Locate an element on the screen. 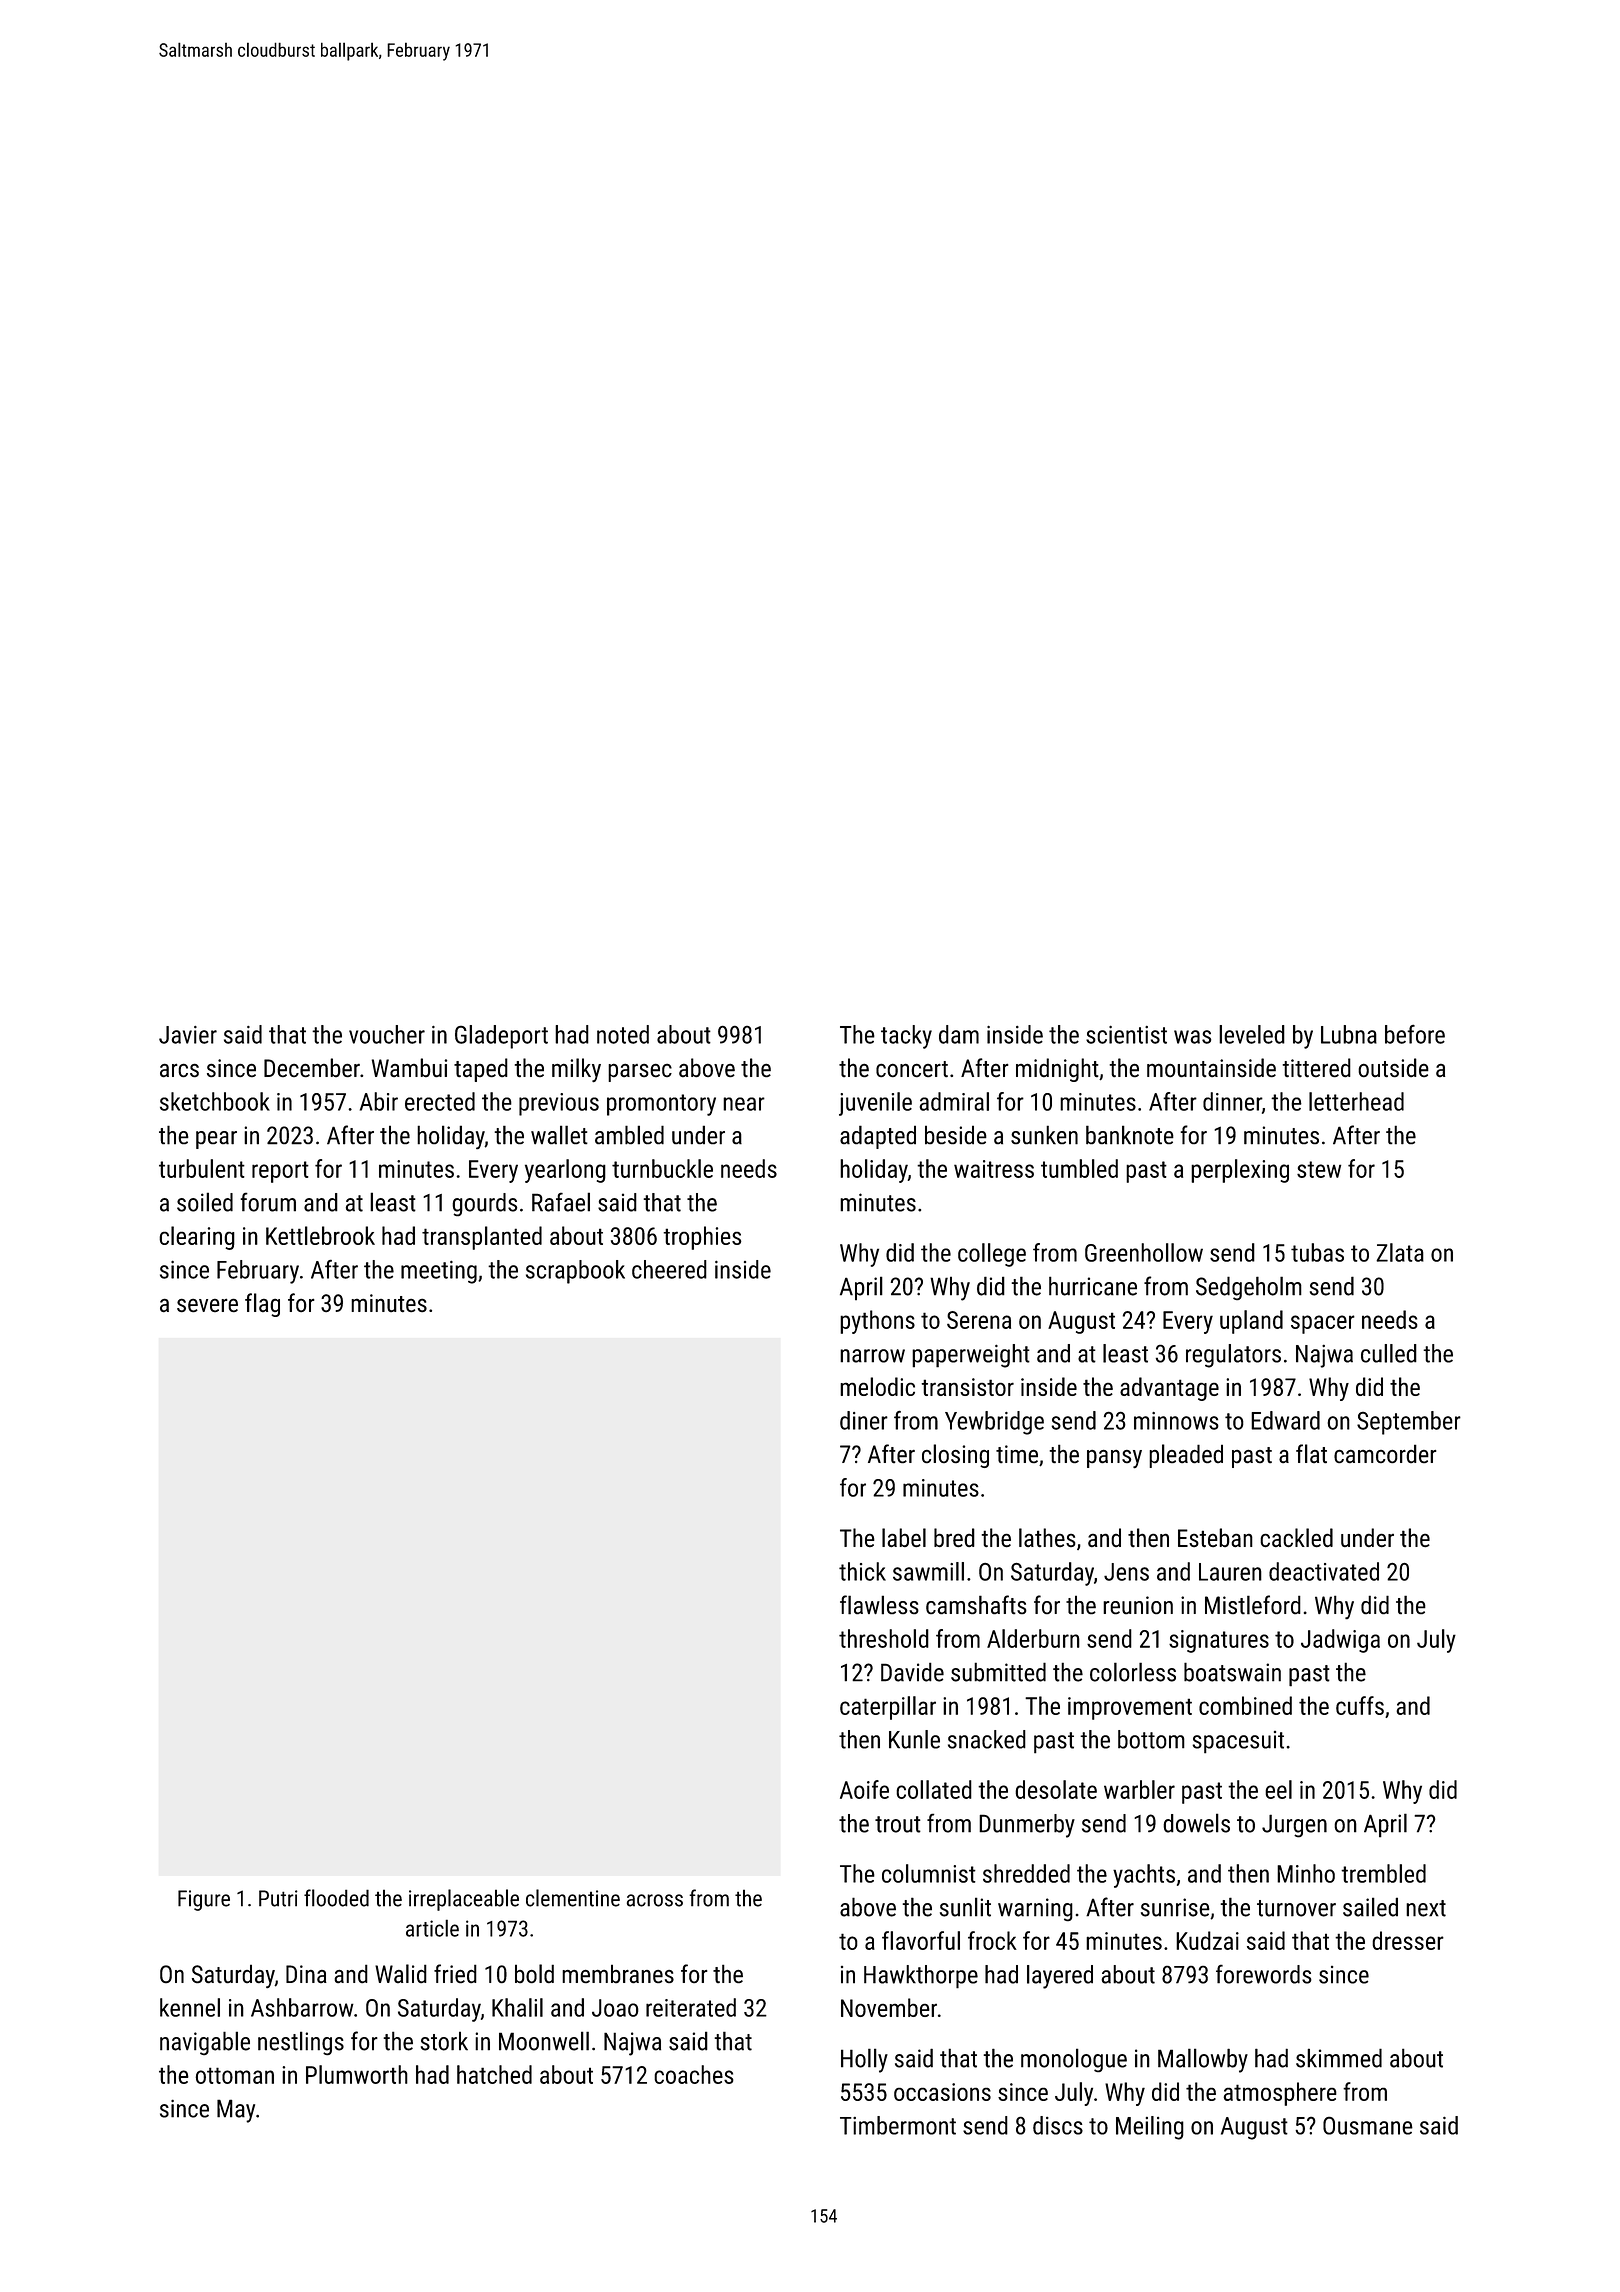  report is located at coordinates (280, 1172).
